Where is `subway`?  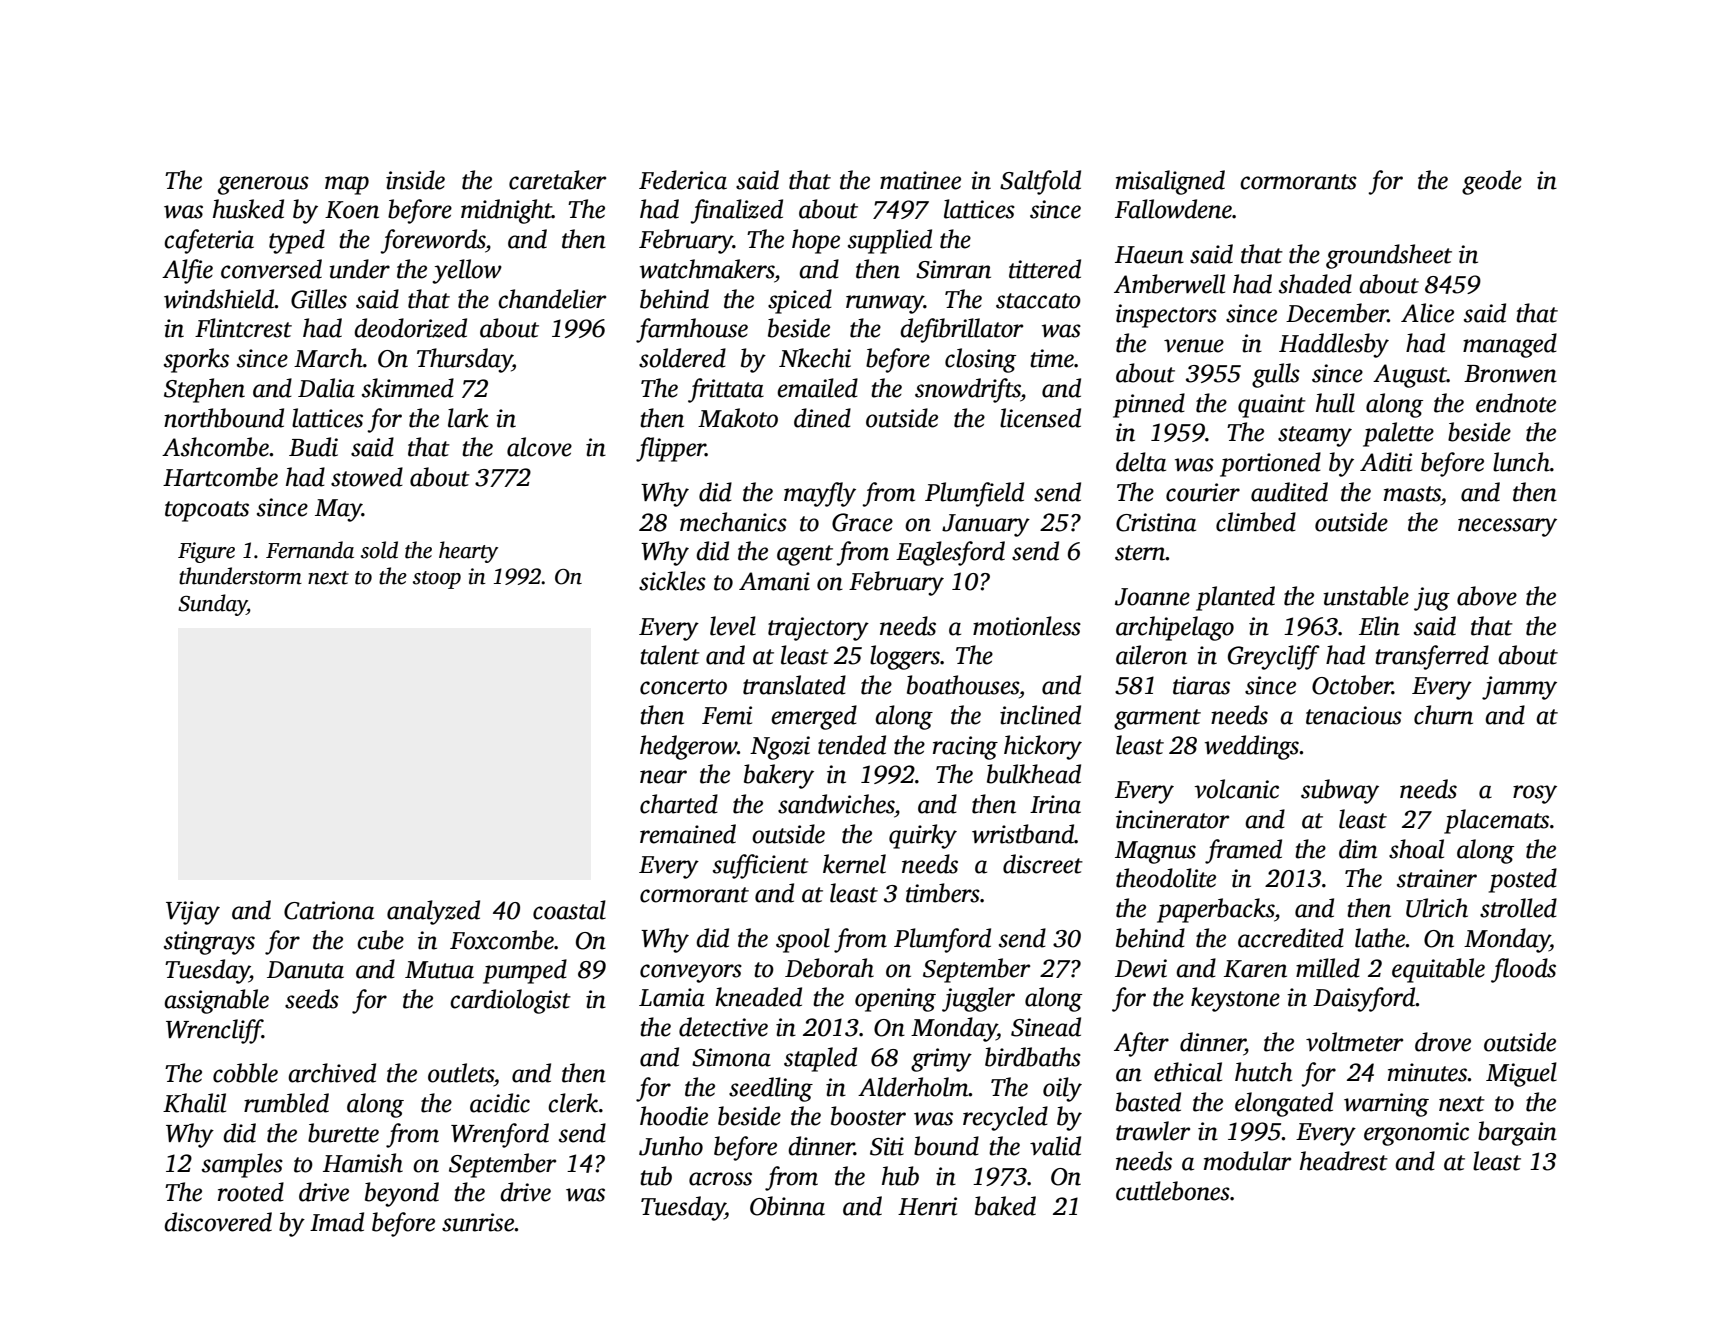 subway is located at coordinates (1340, 791).
